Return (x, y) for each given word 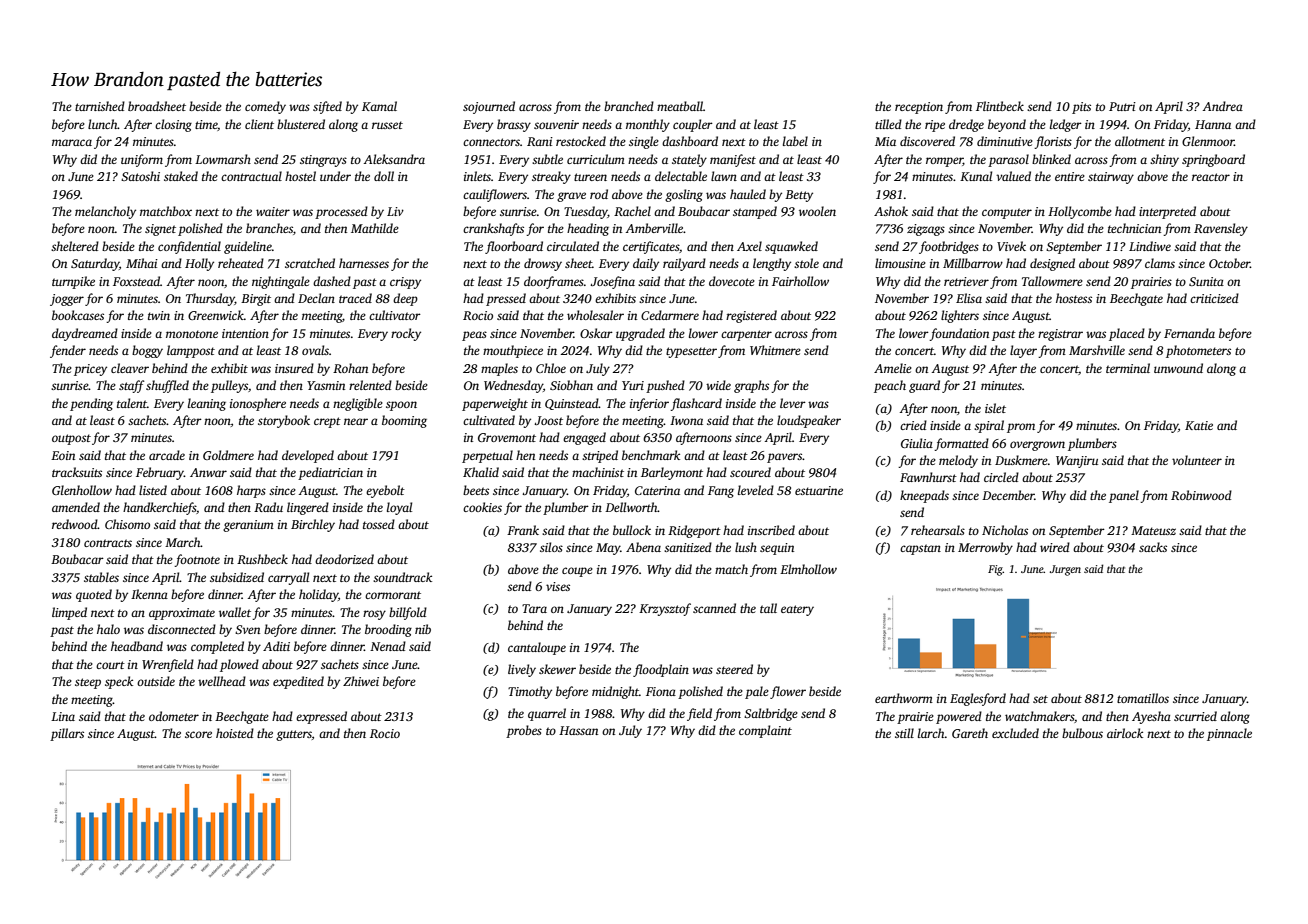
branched (629, 106)
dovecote (732, 281)
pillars (67, 734)
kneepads (924, 496)
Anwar (208, 472)
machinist (598, 472)
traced (355, 298)
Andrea (1223, 106)
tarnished (100, 106)
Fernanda (1189, 333)
